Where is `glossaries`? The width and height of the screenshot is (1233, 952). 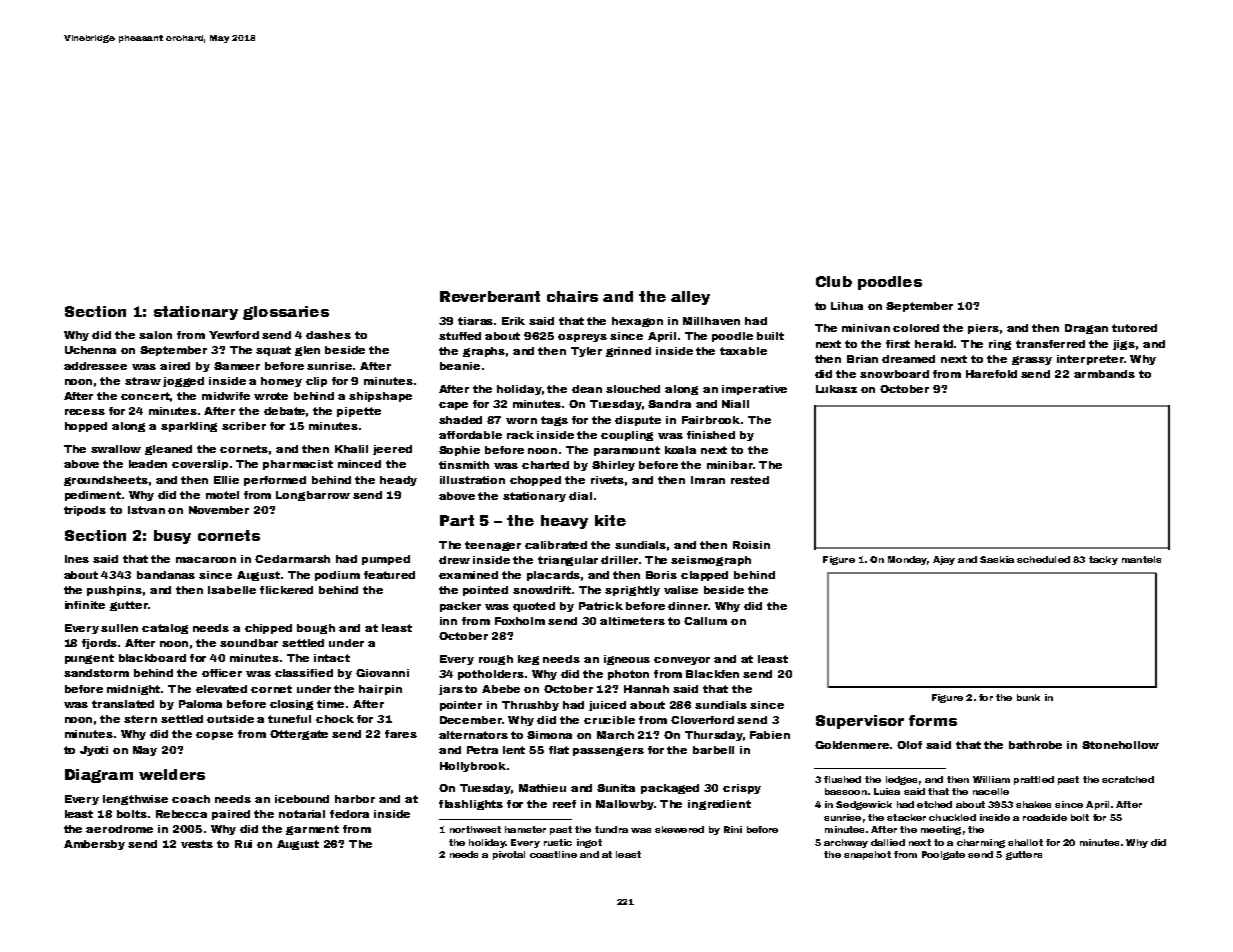
glossaries is located at coordinates (286, 313).
